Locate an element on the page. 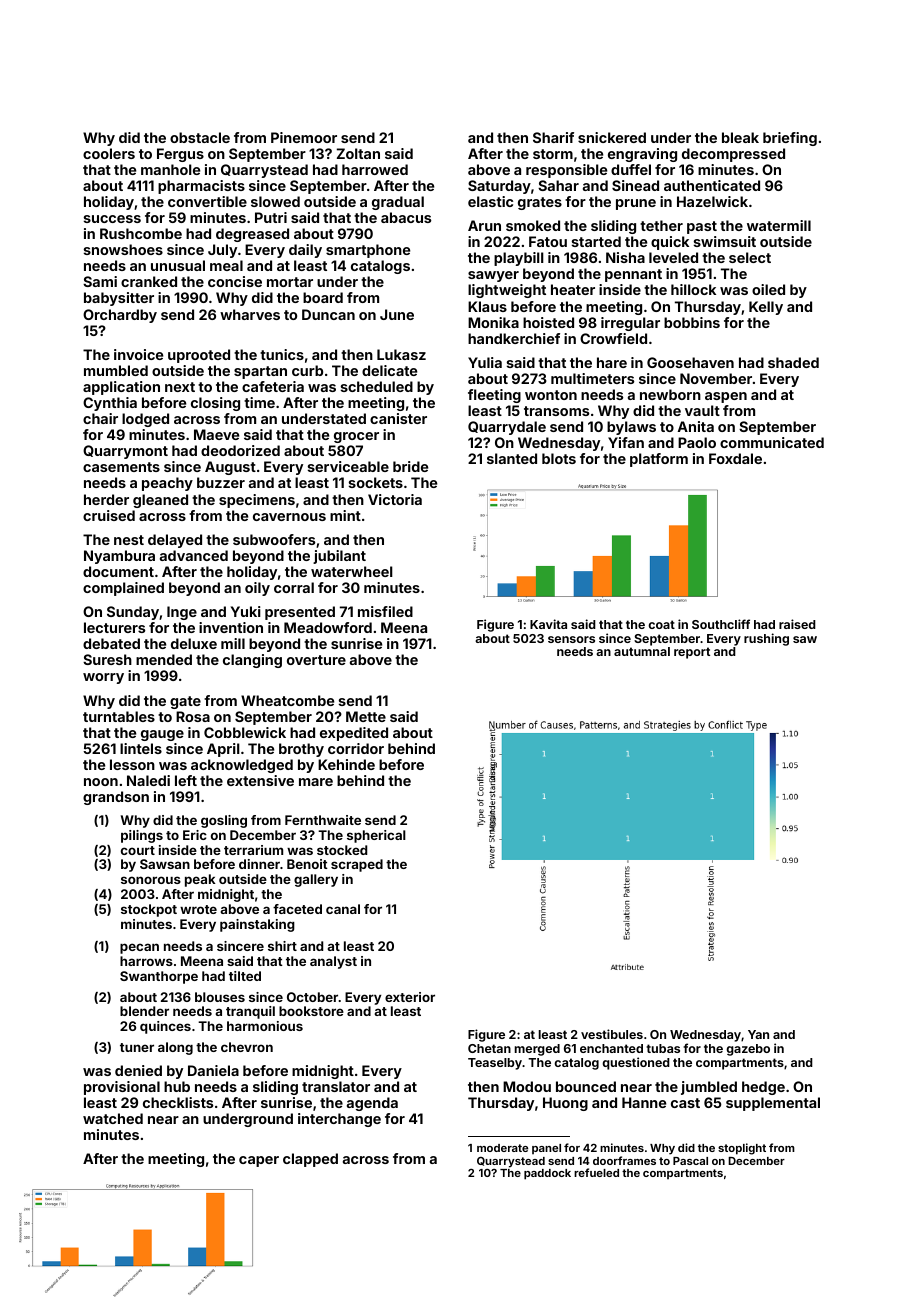  watched is located at coordinates (113, 1118).
